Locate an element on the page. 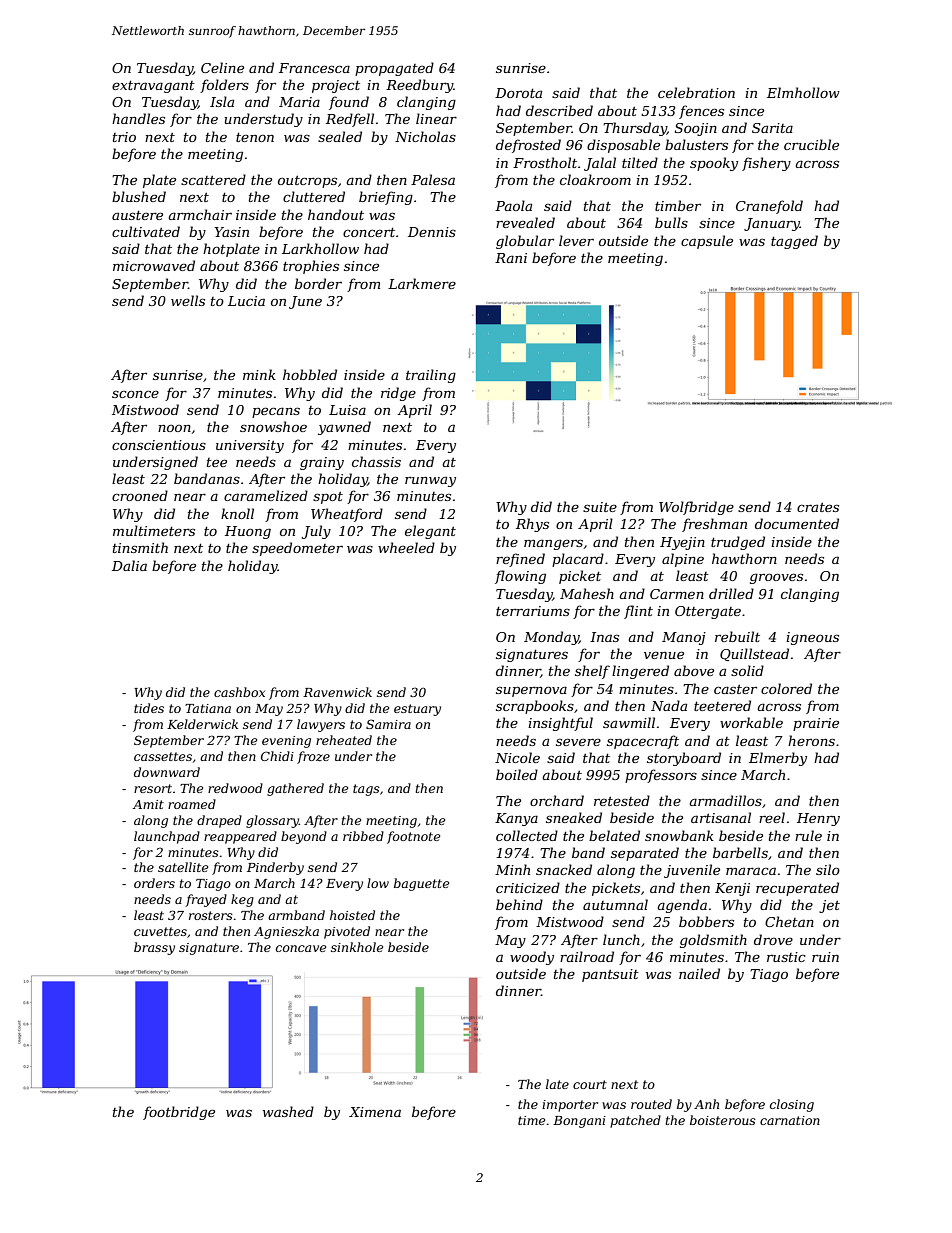 The width and height of the image is (952, 1233). artisanal is located at coordinates (721, 817).
